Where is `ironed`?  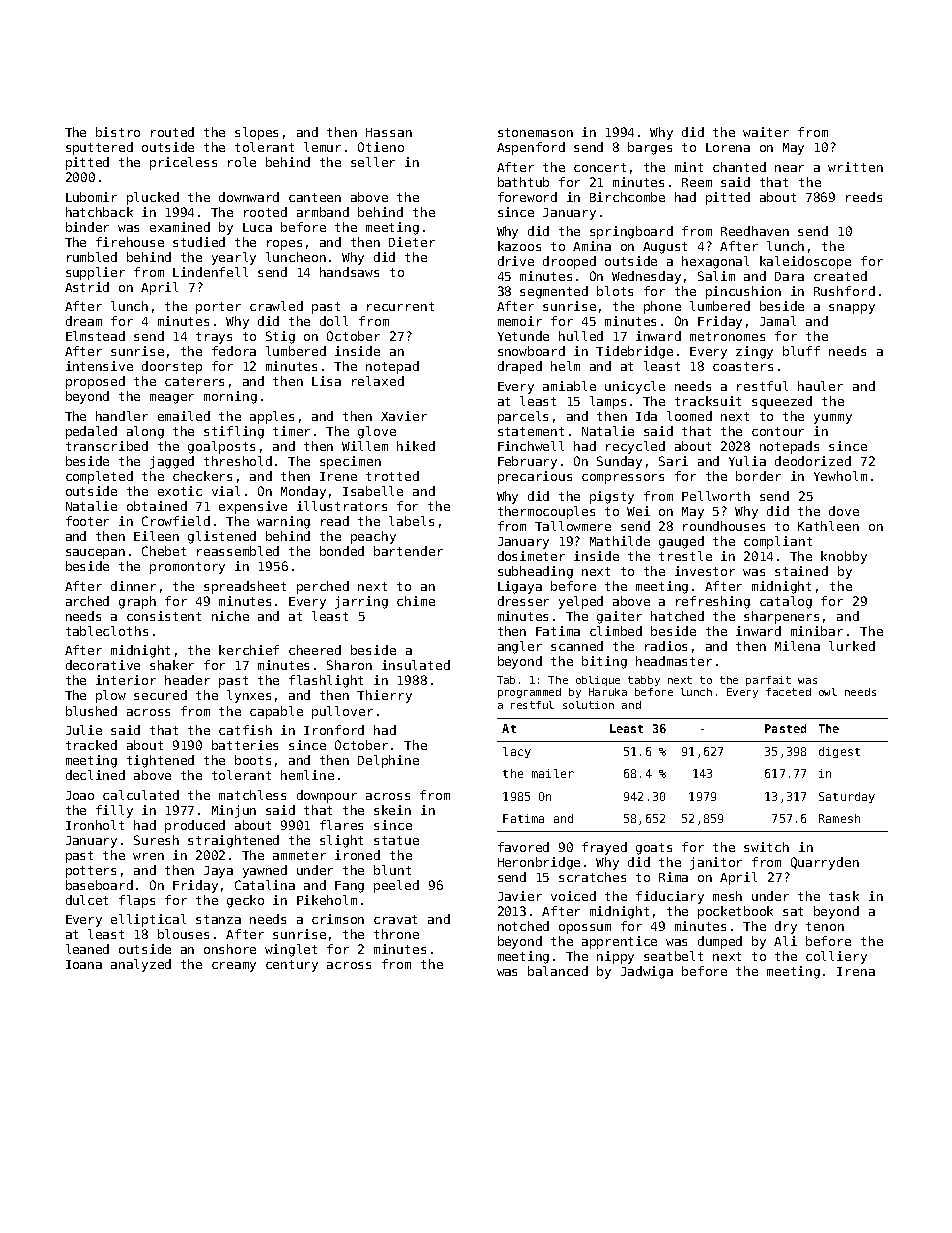 ironed is located at coordinates (357, 855).
